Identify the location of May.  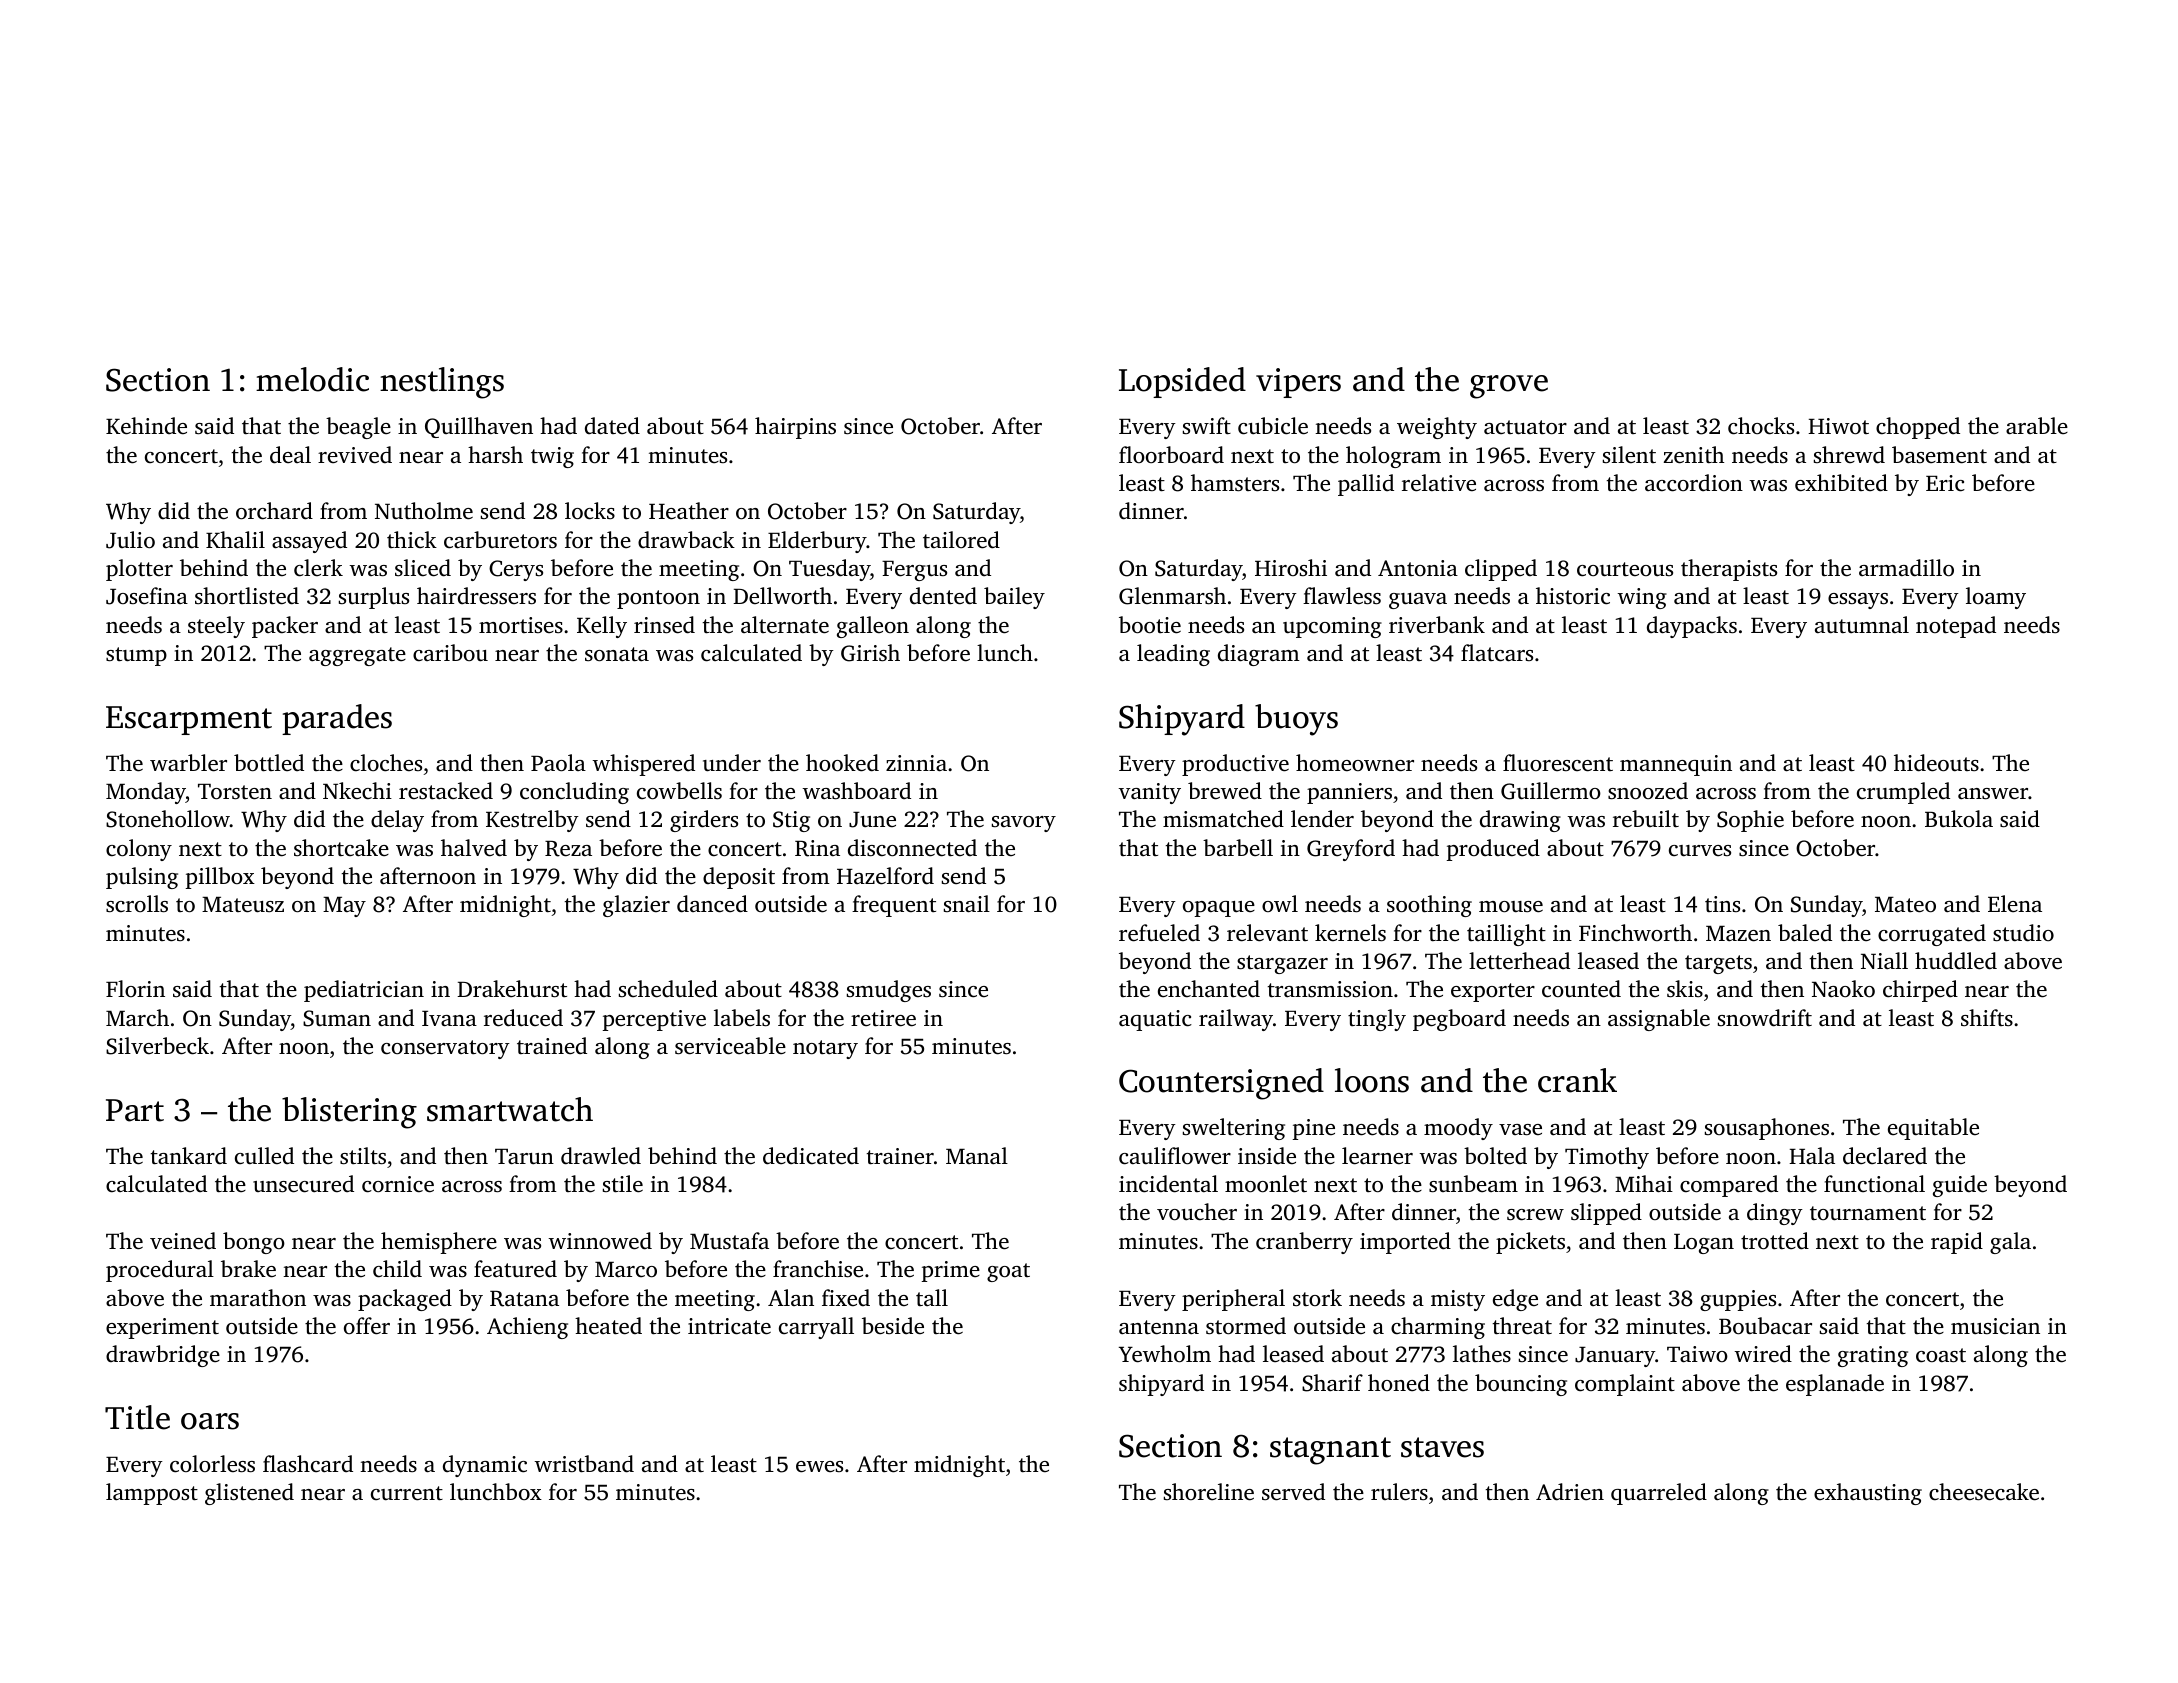
(344, 907).
